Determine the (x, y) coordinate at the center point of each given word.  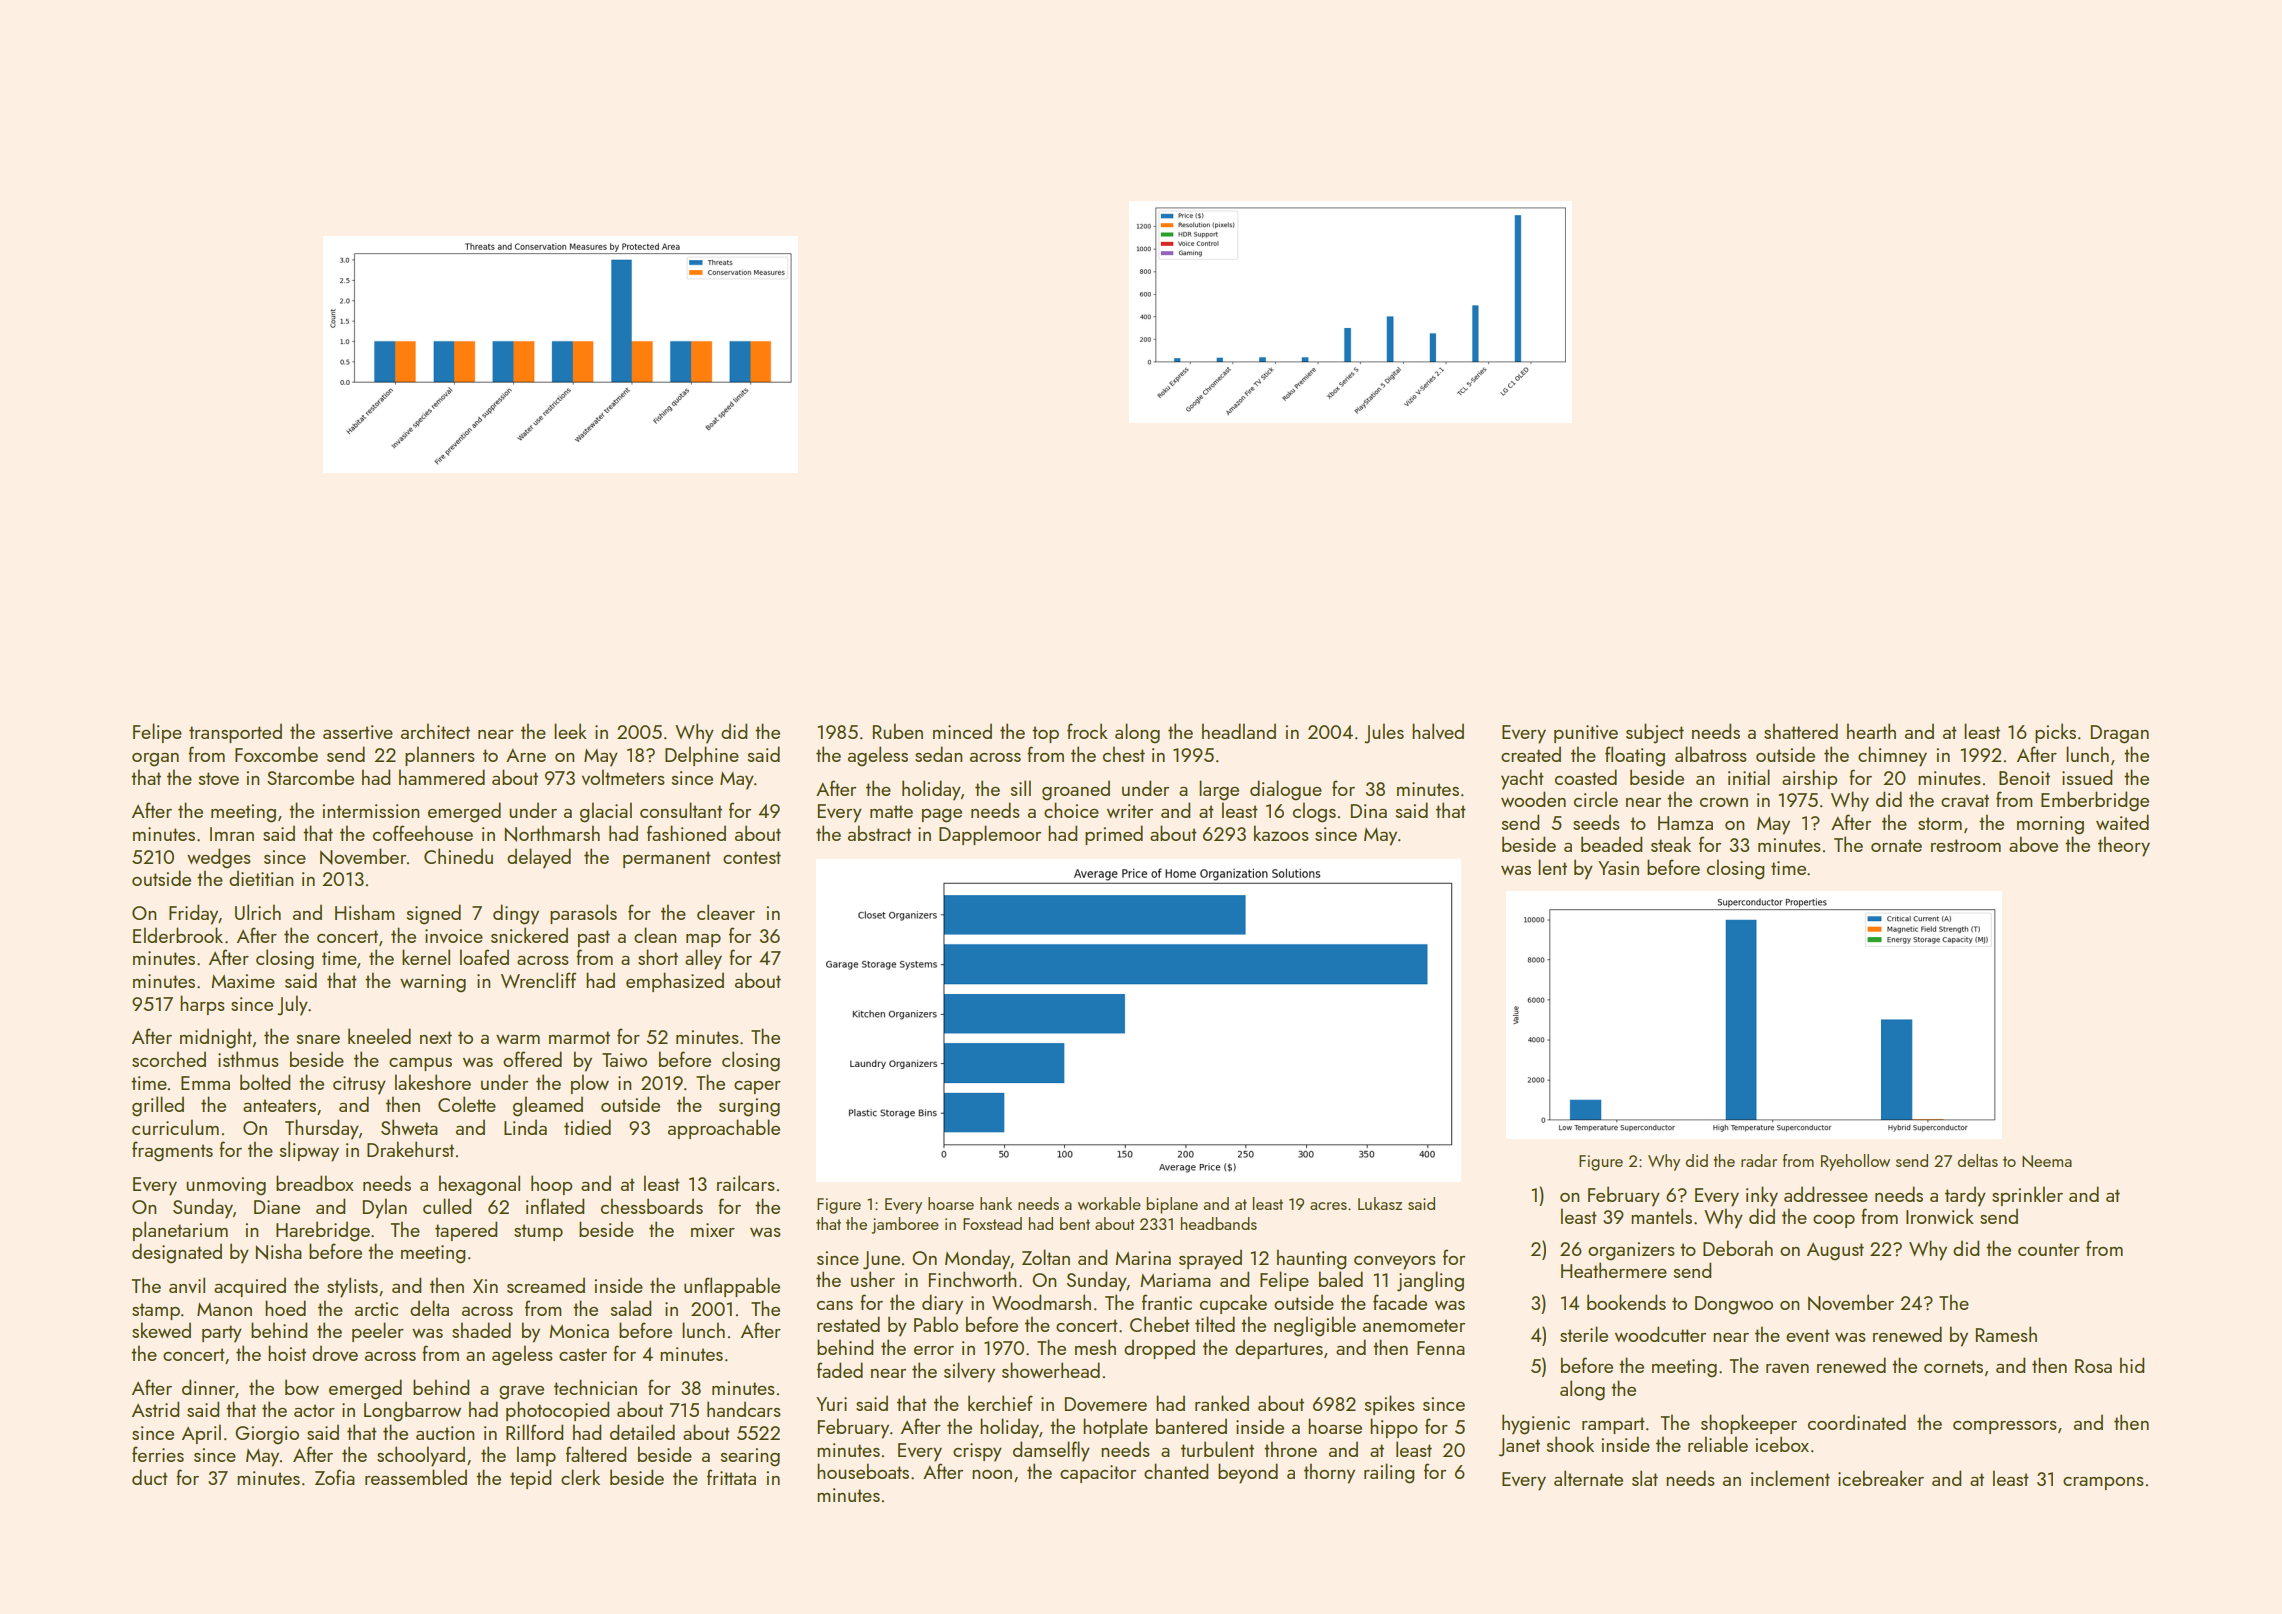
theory (2124, 846)
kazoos (1281, 833)
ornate (1896, 845)
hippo (1394, 1428)
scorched (169, 1059)
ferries (158, 1454)
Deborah (1738, 1248)
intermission (370, 811)
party (222, 1334)
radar (1759, 1160)
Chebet (1160, 1324)
